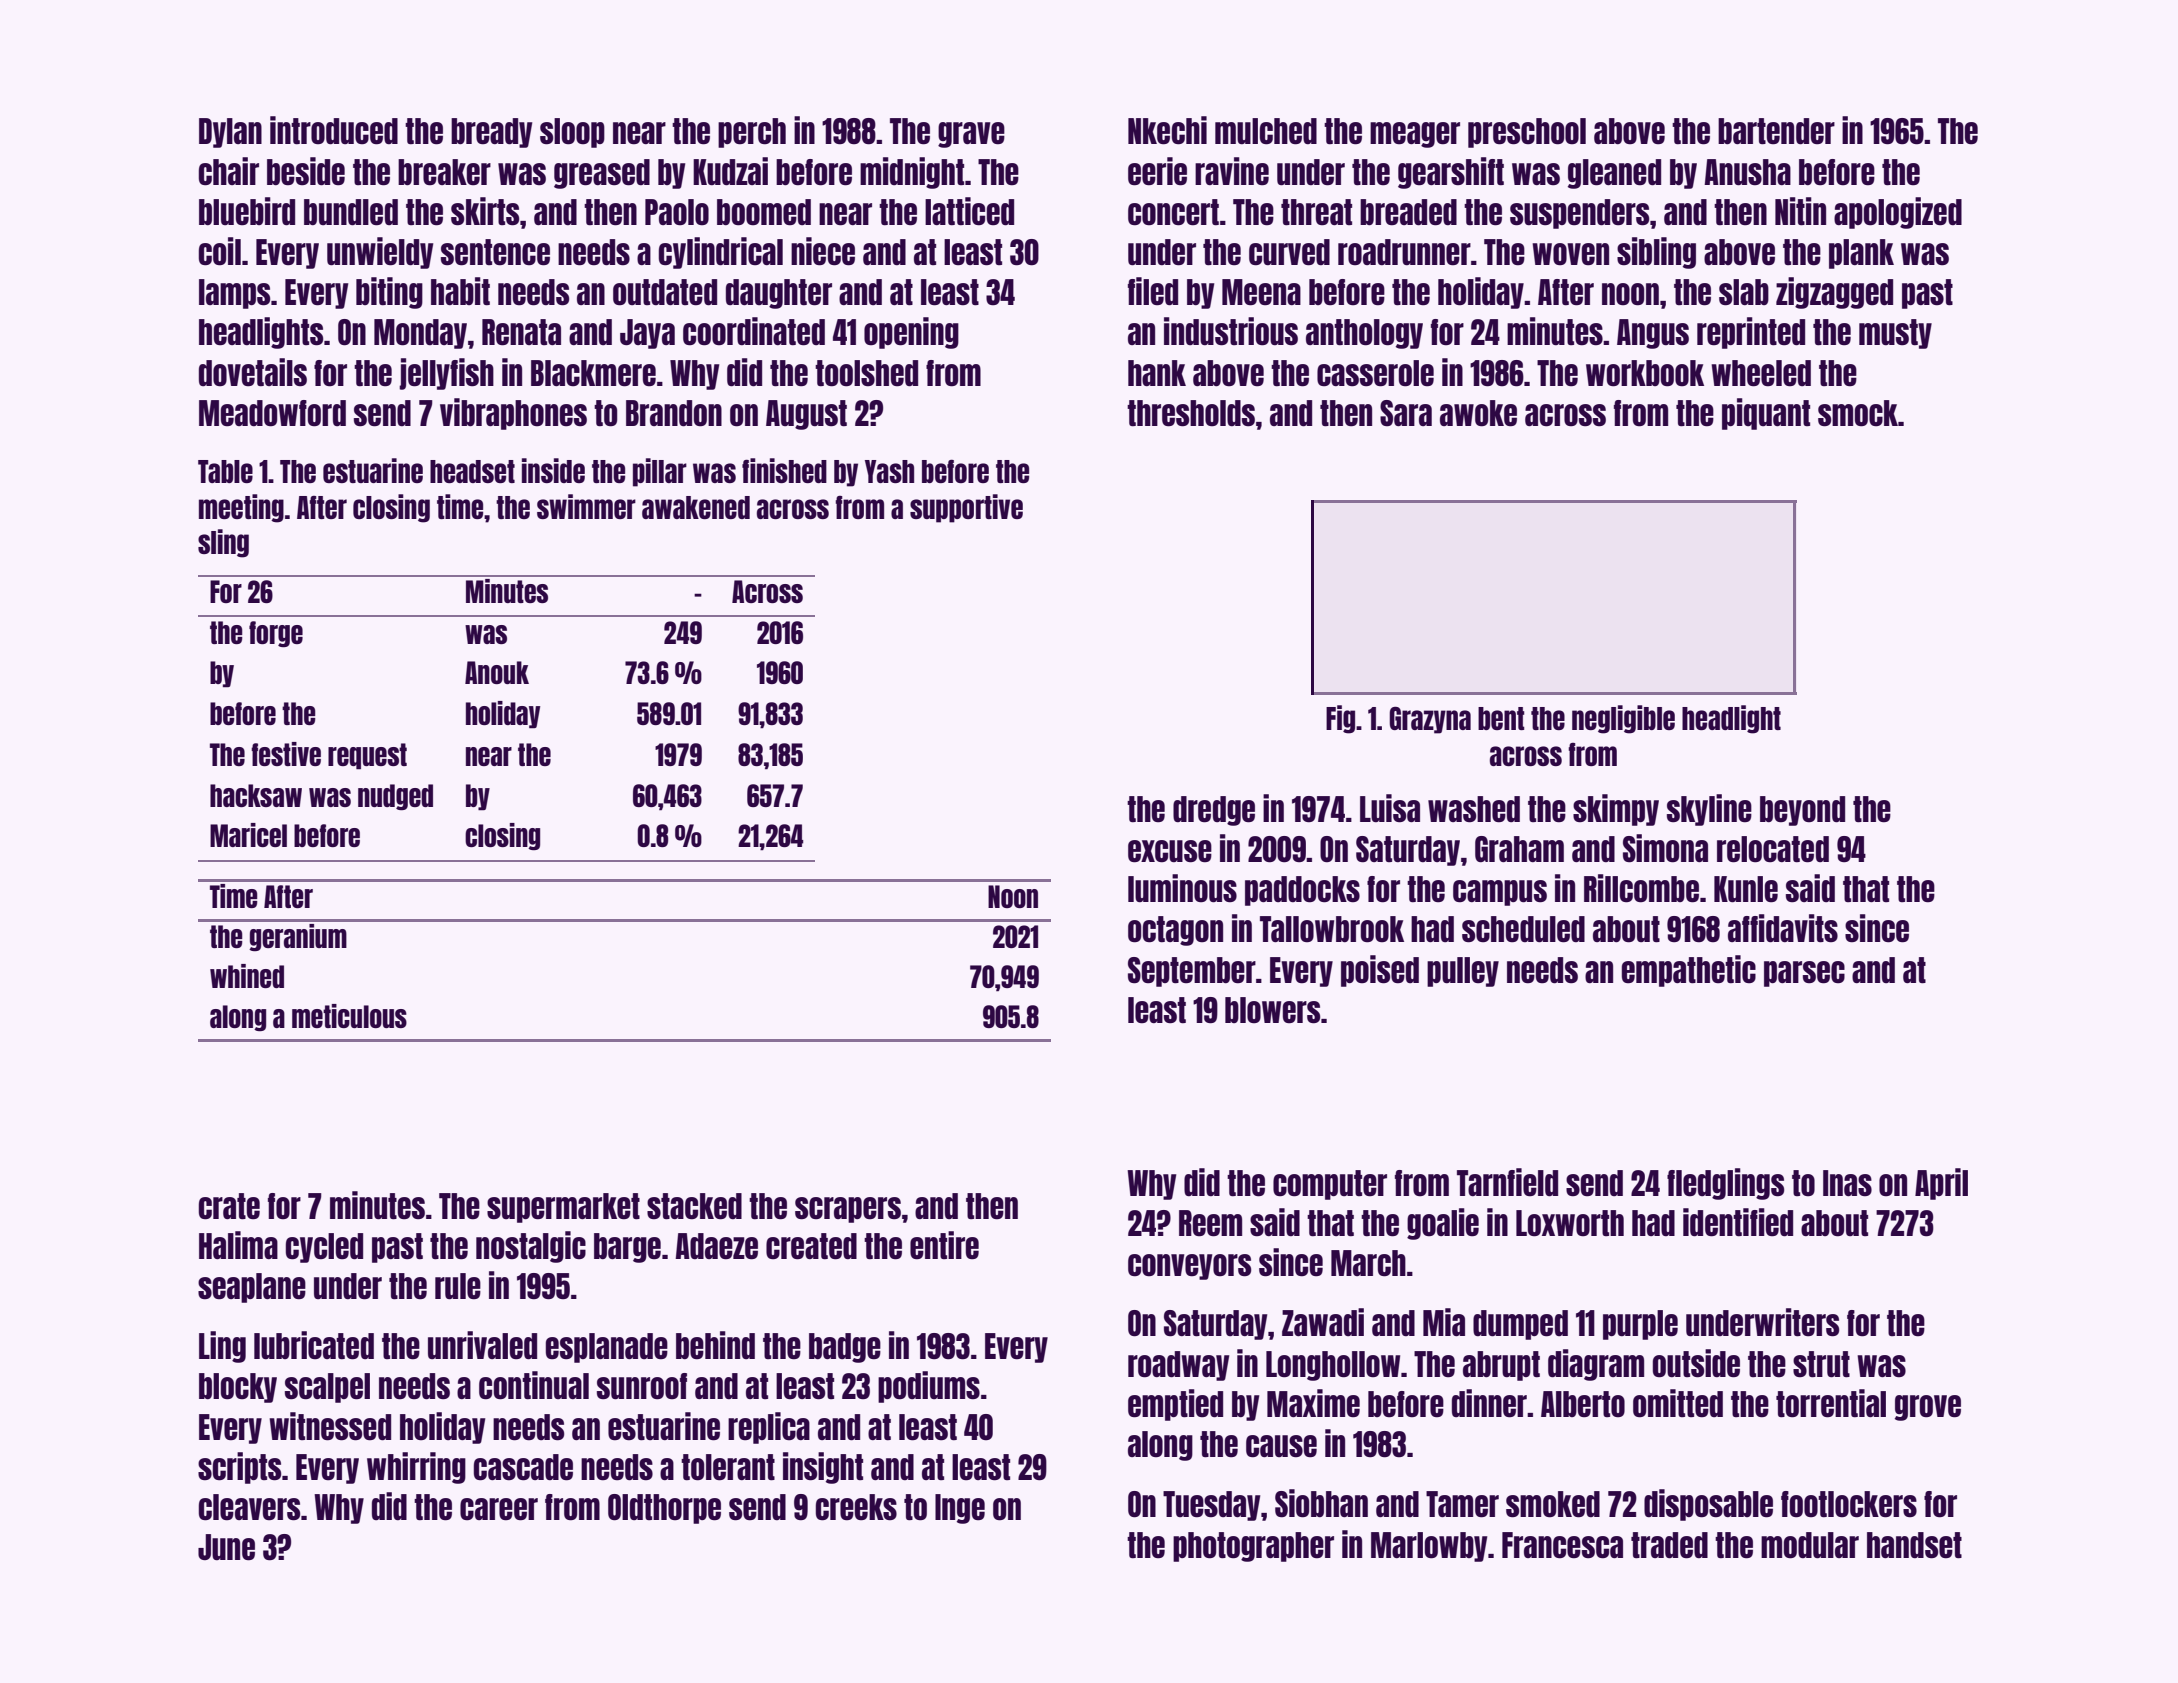 The image size is (2178, 1683). Describe the element at coordinates (960, 1509) in the page. I see `Inge` at that location.
